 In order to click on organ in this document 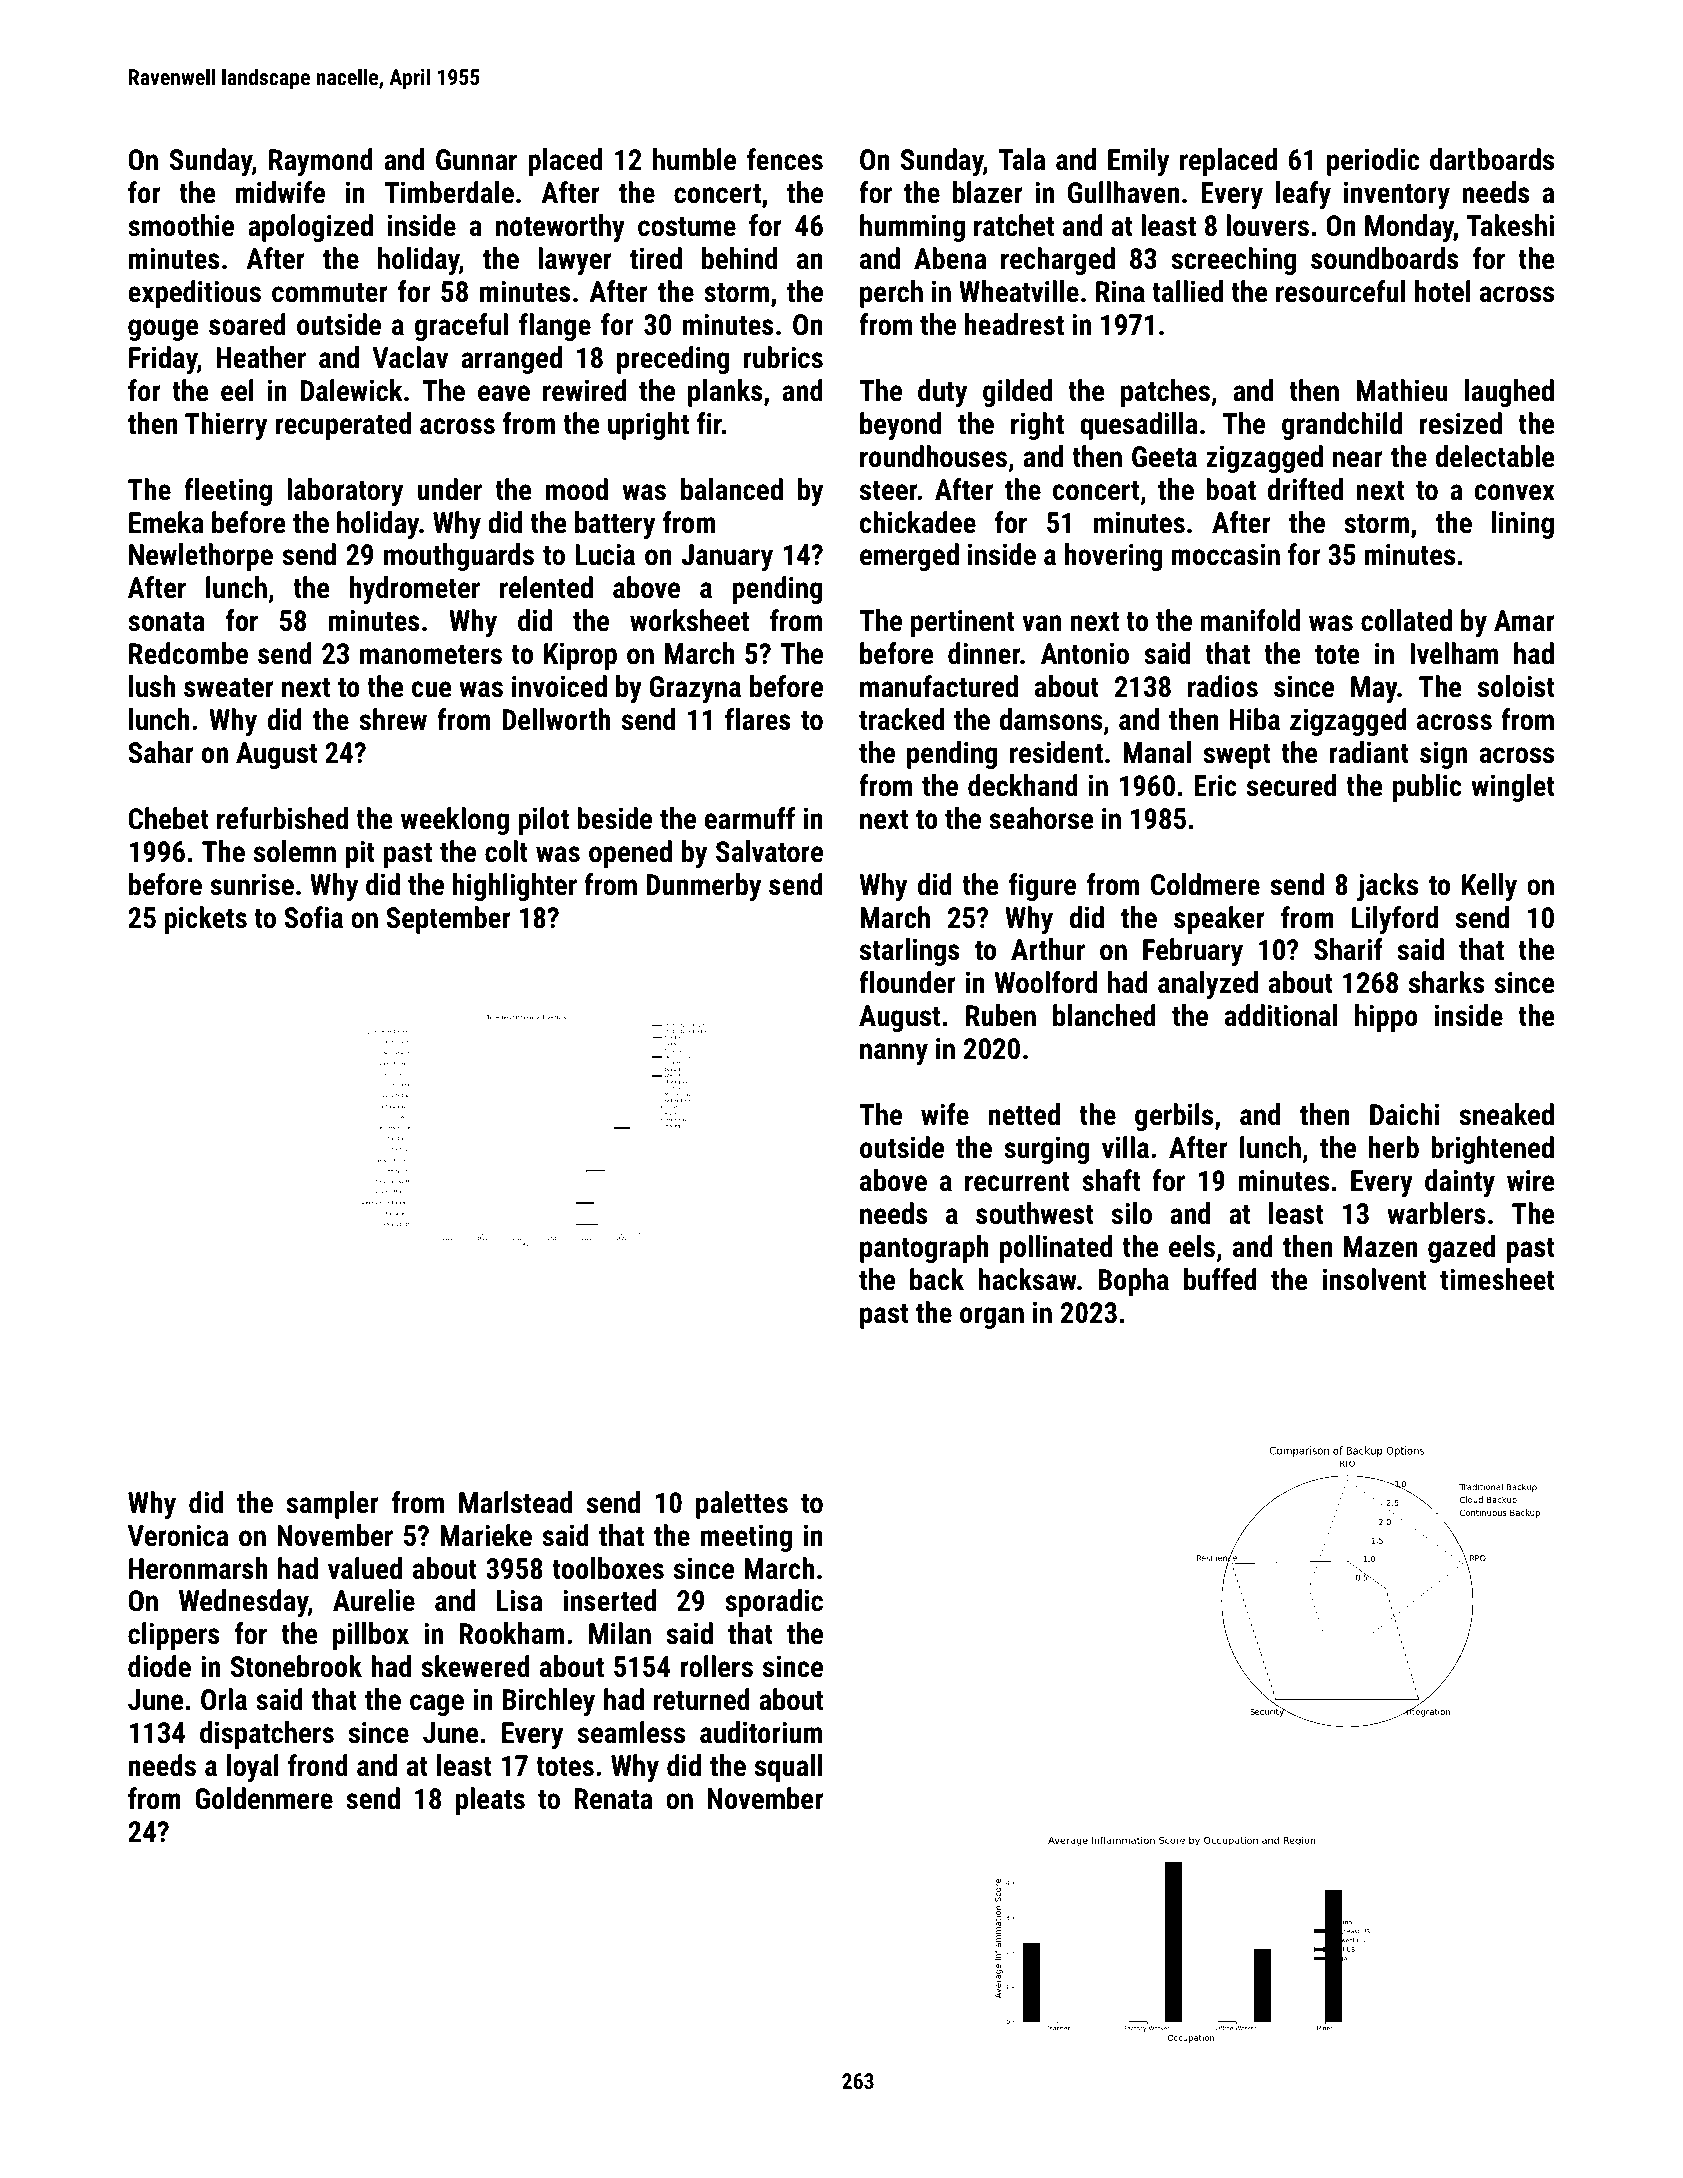, I will do `click(992, 1318)`.
